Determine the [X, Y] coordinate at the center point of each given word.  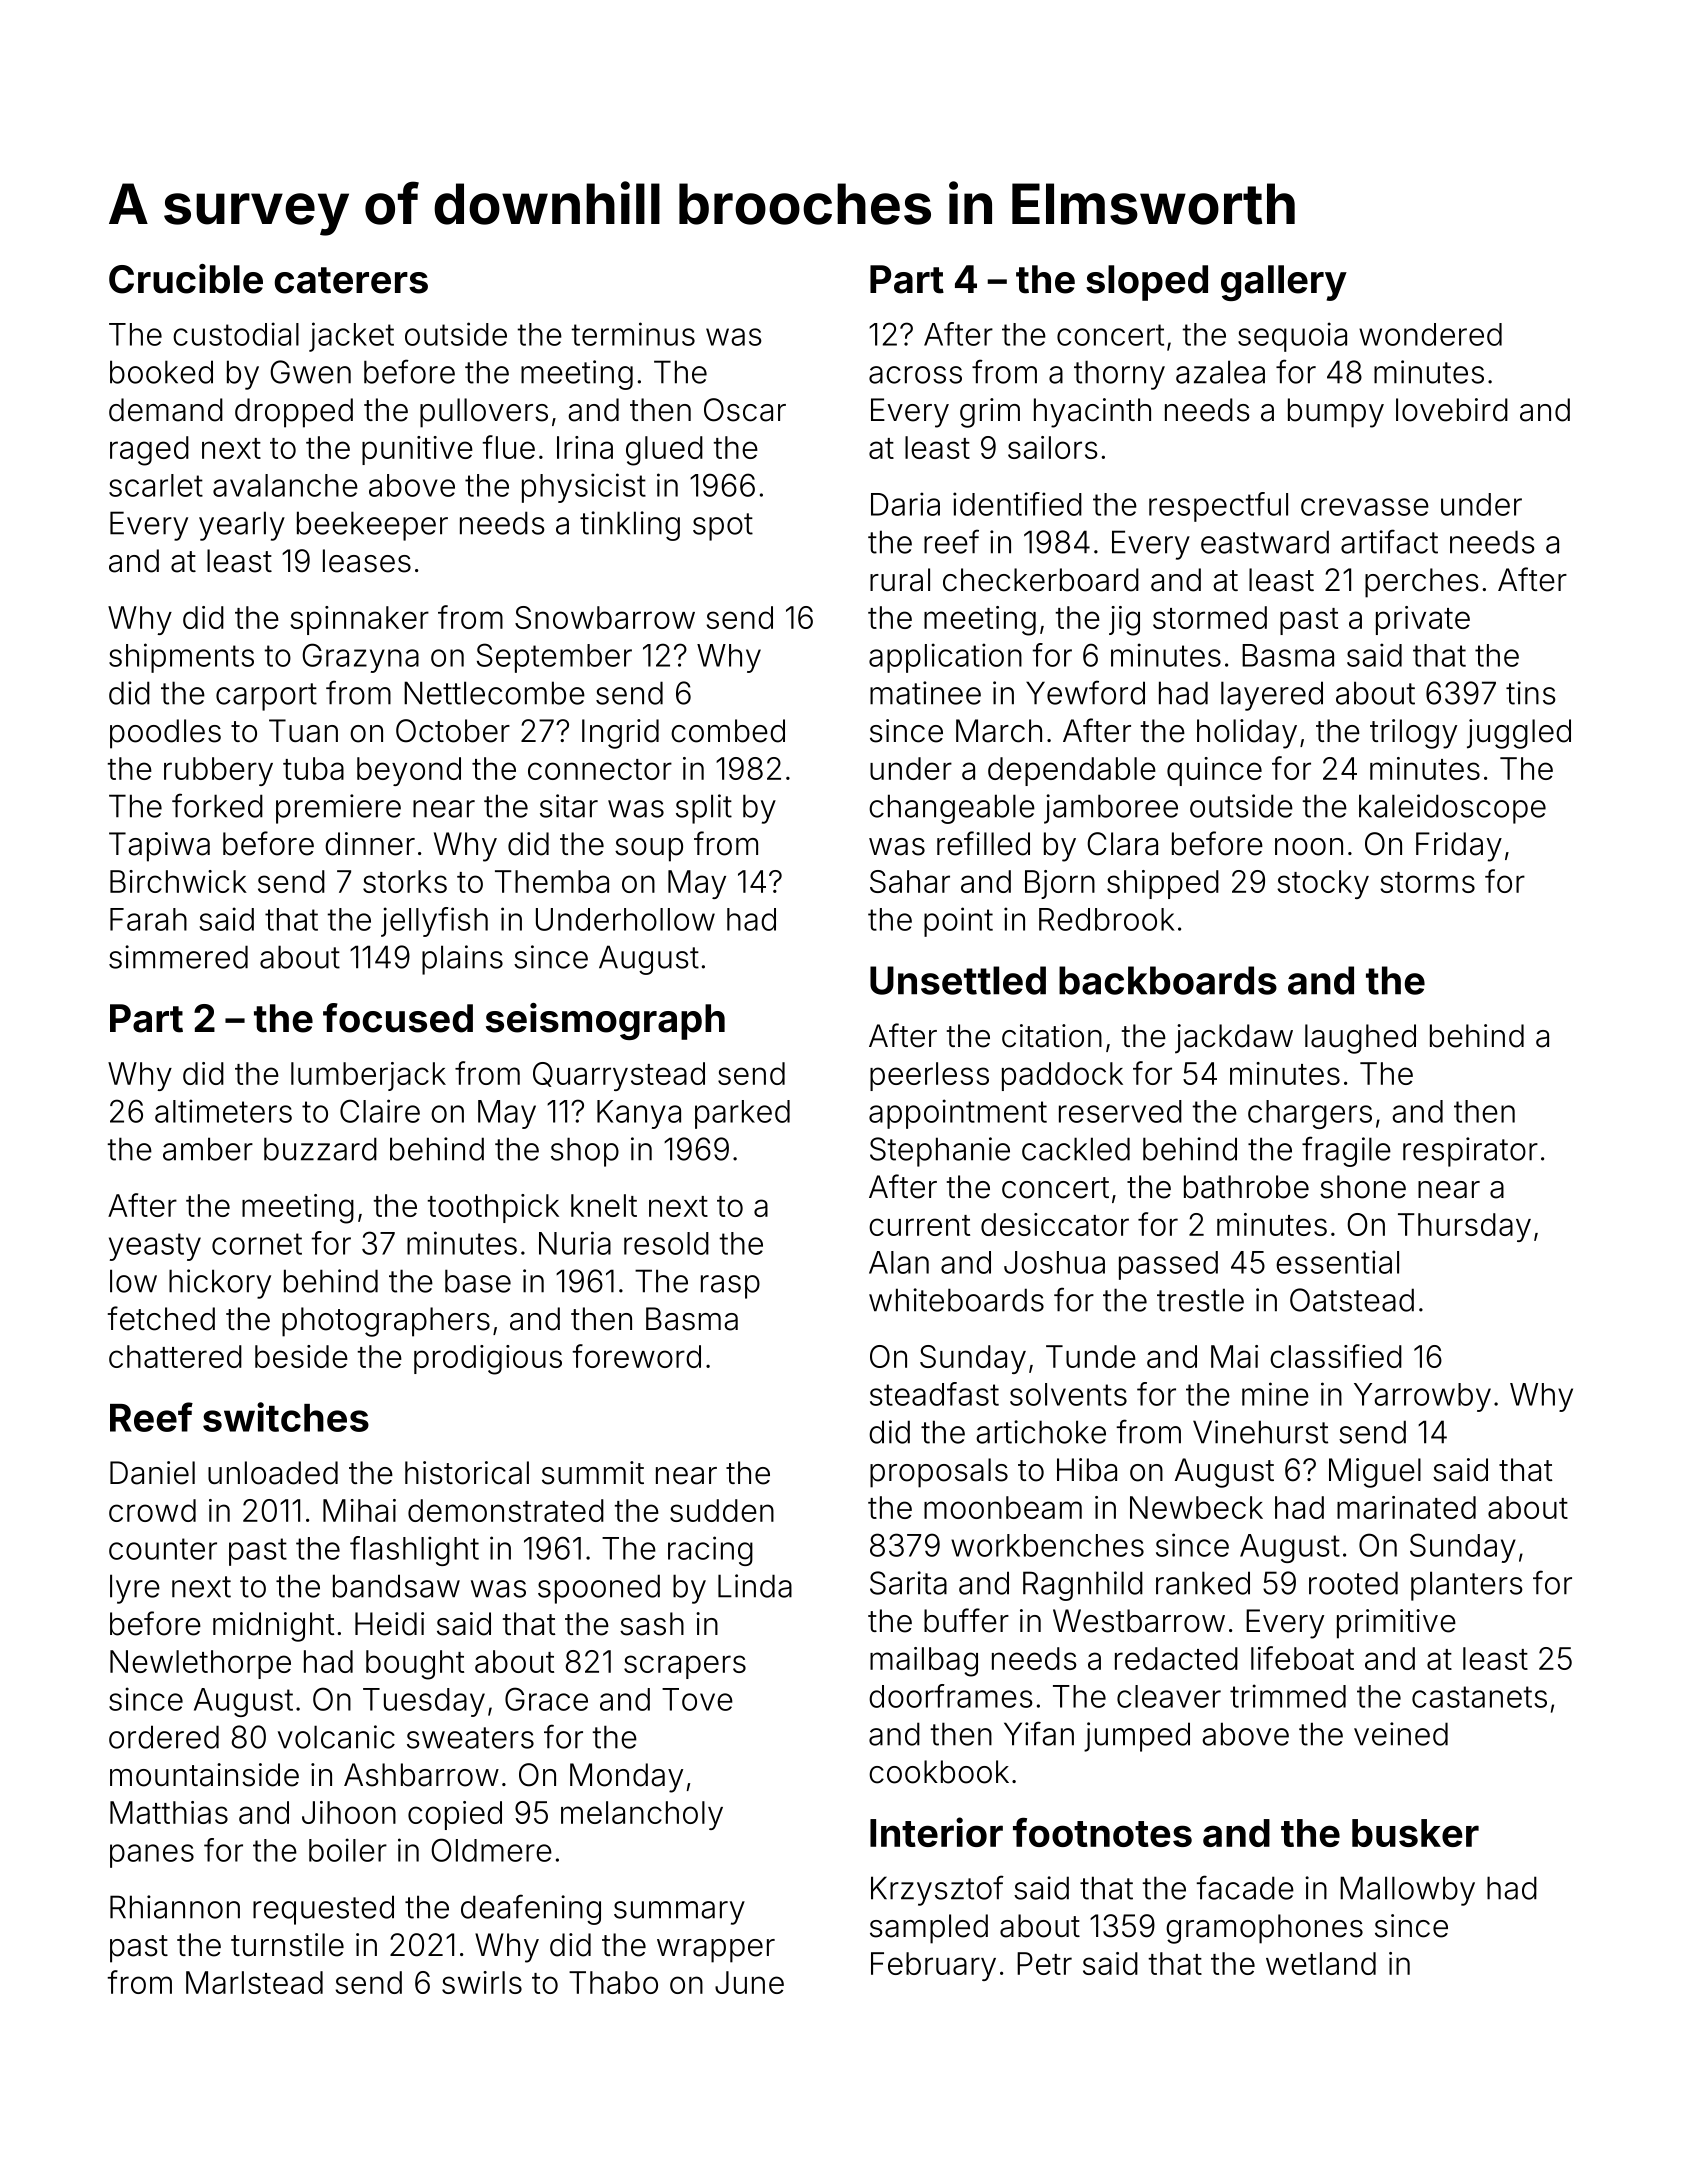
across [915, 375]
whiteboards [956, 1300]
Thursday [1464, 1227]
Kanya [639, 1114]
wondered [1430, 334]
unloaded [273, 1473]
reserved [1120, 1111]
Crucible [186, 279]
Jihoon [349, 1812]
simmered [178, 957]
